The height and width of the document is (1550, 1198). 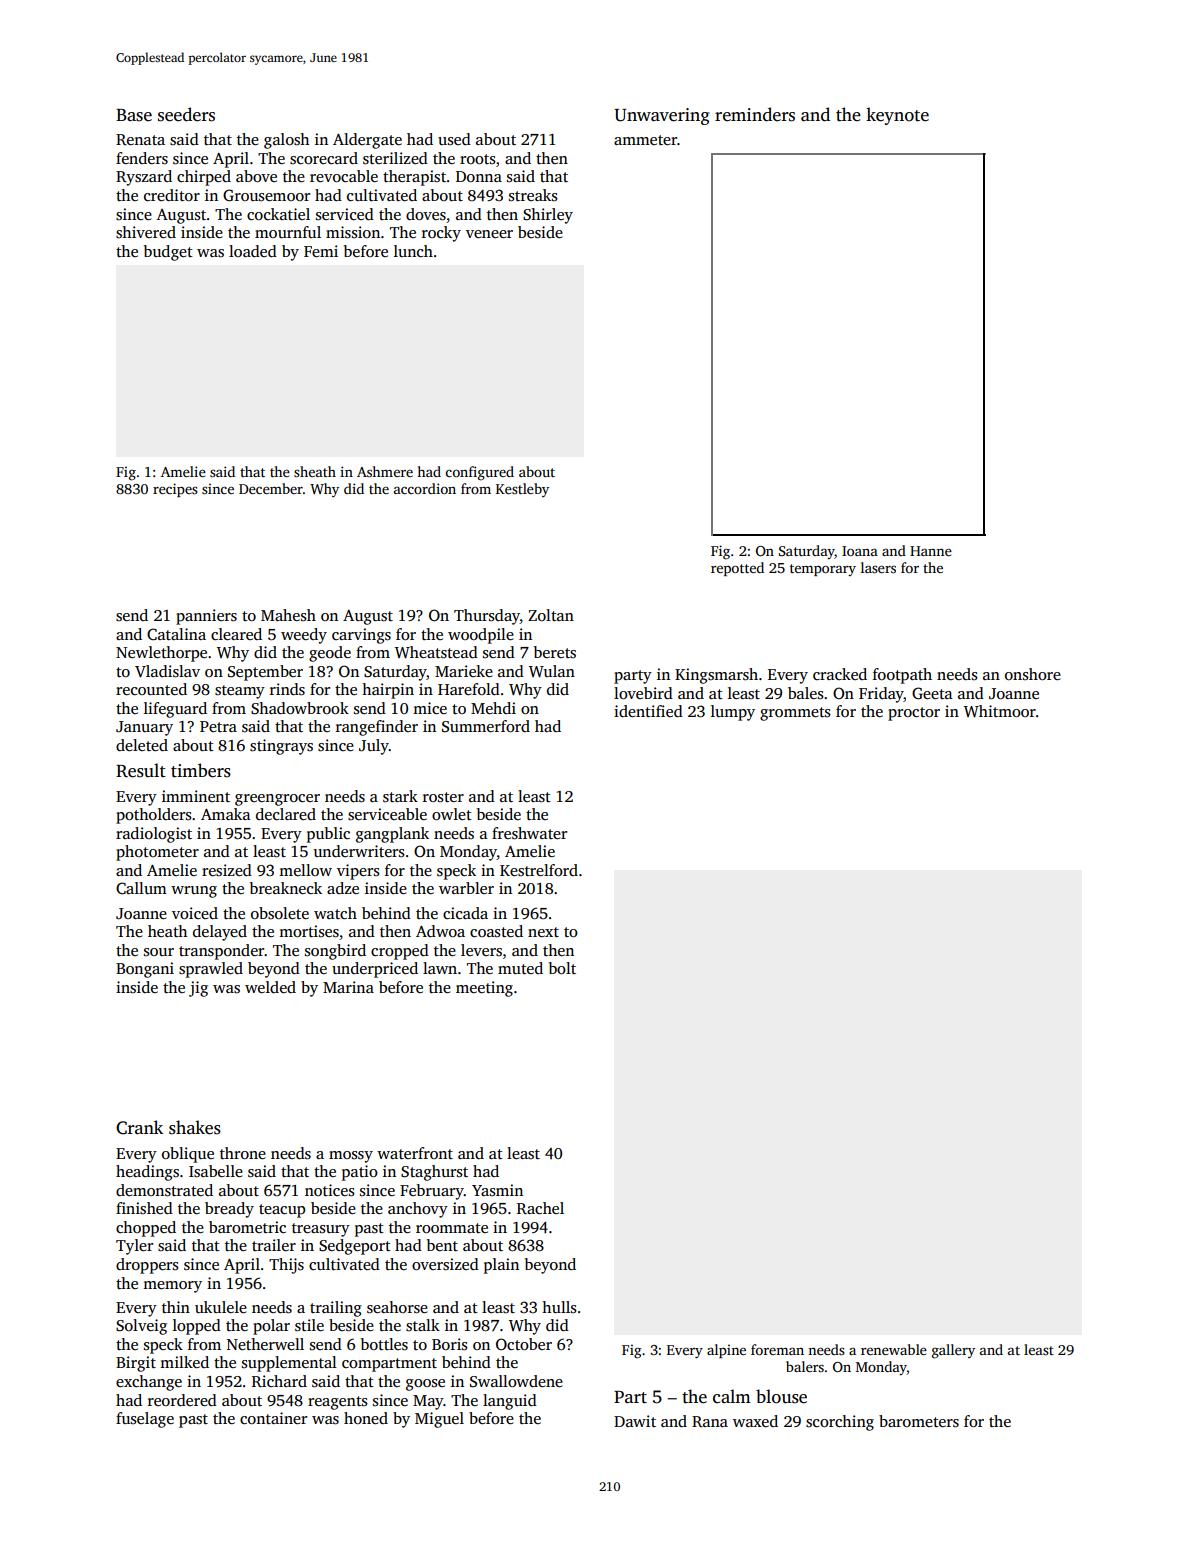 I want to click on waterfront, so click(x=415, y=1153).
